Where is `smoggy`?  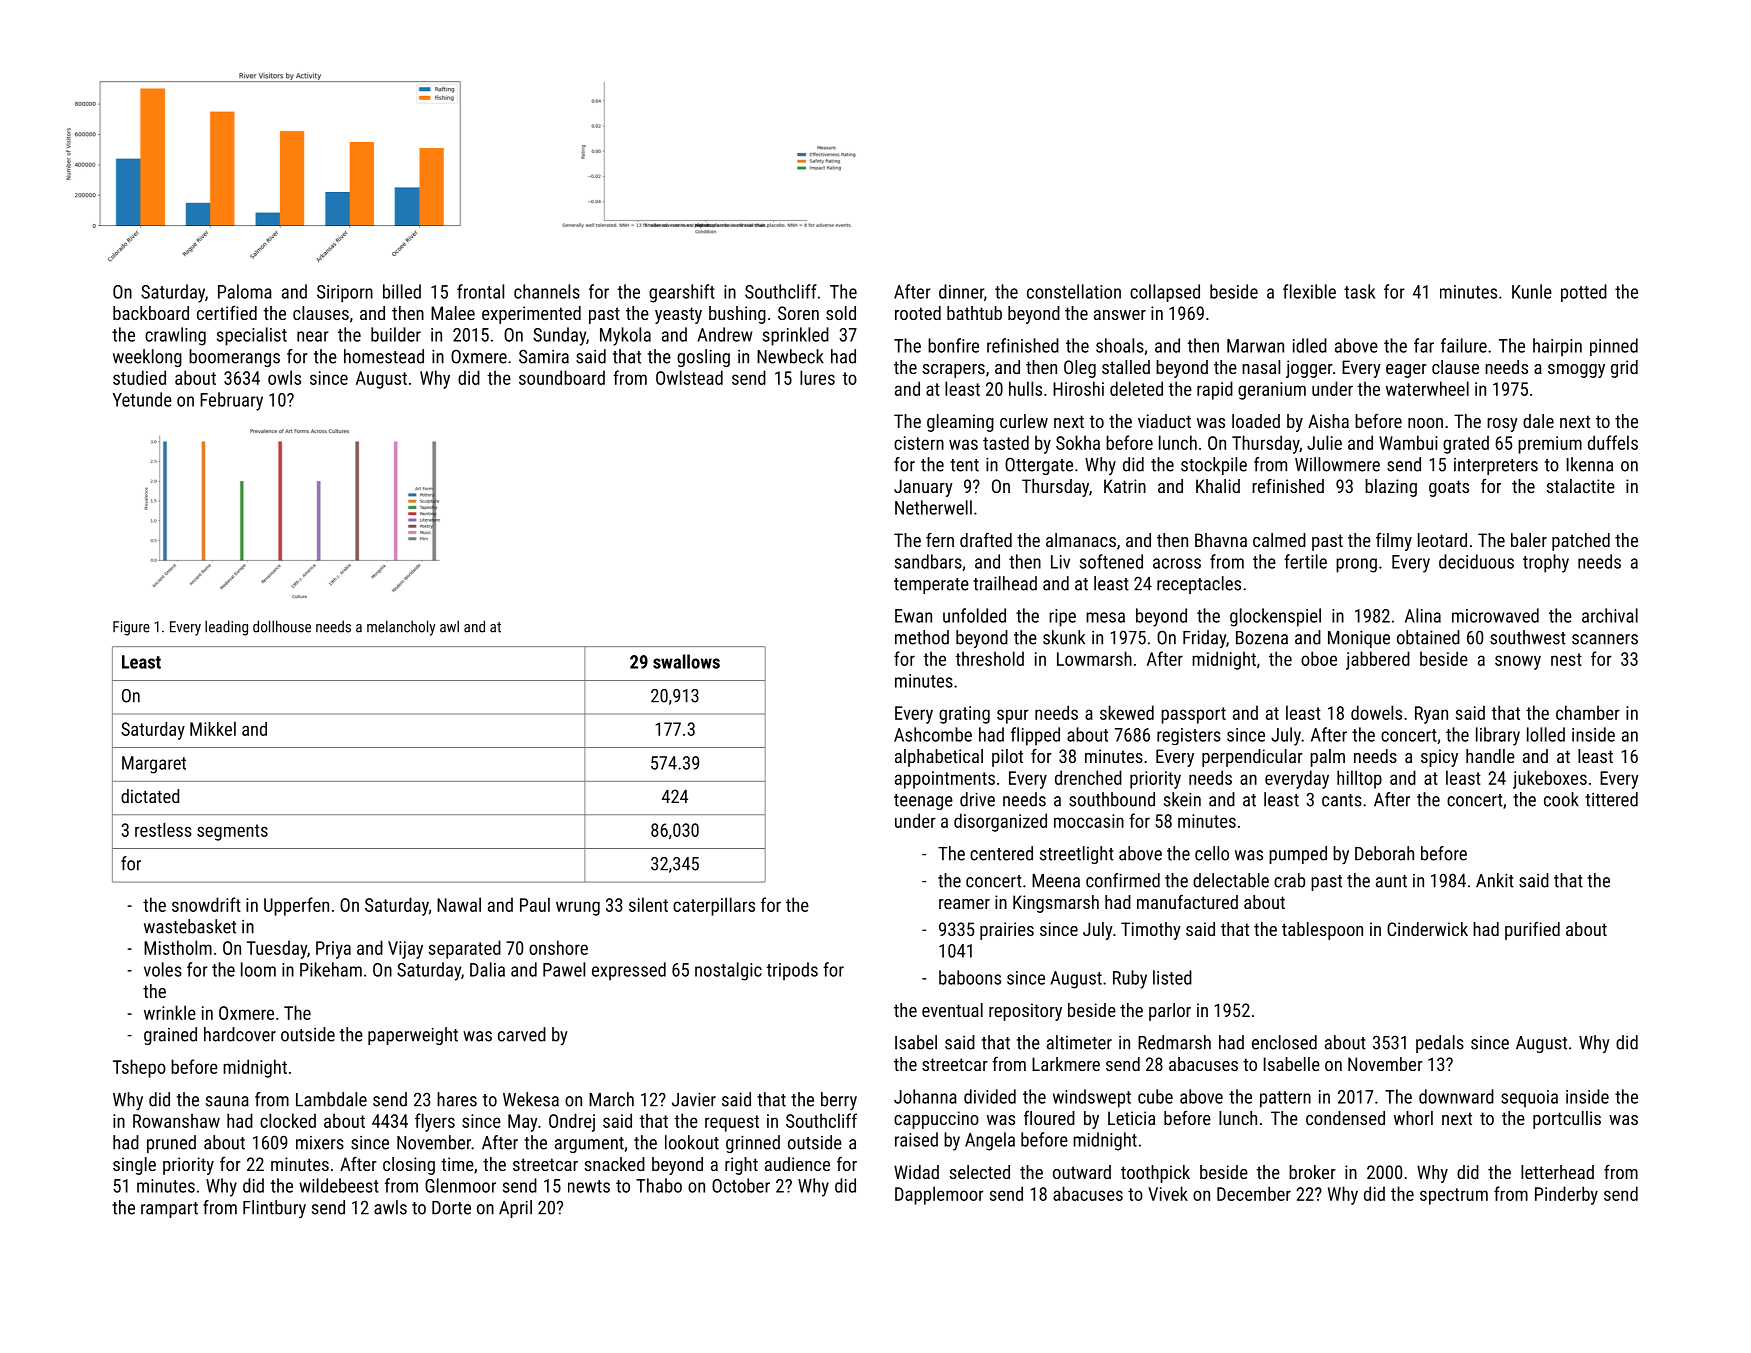 smoggy is located at coordinates (1576, 371).
